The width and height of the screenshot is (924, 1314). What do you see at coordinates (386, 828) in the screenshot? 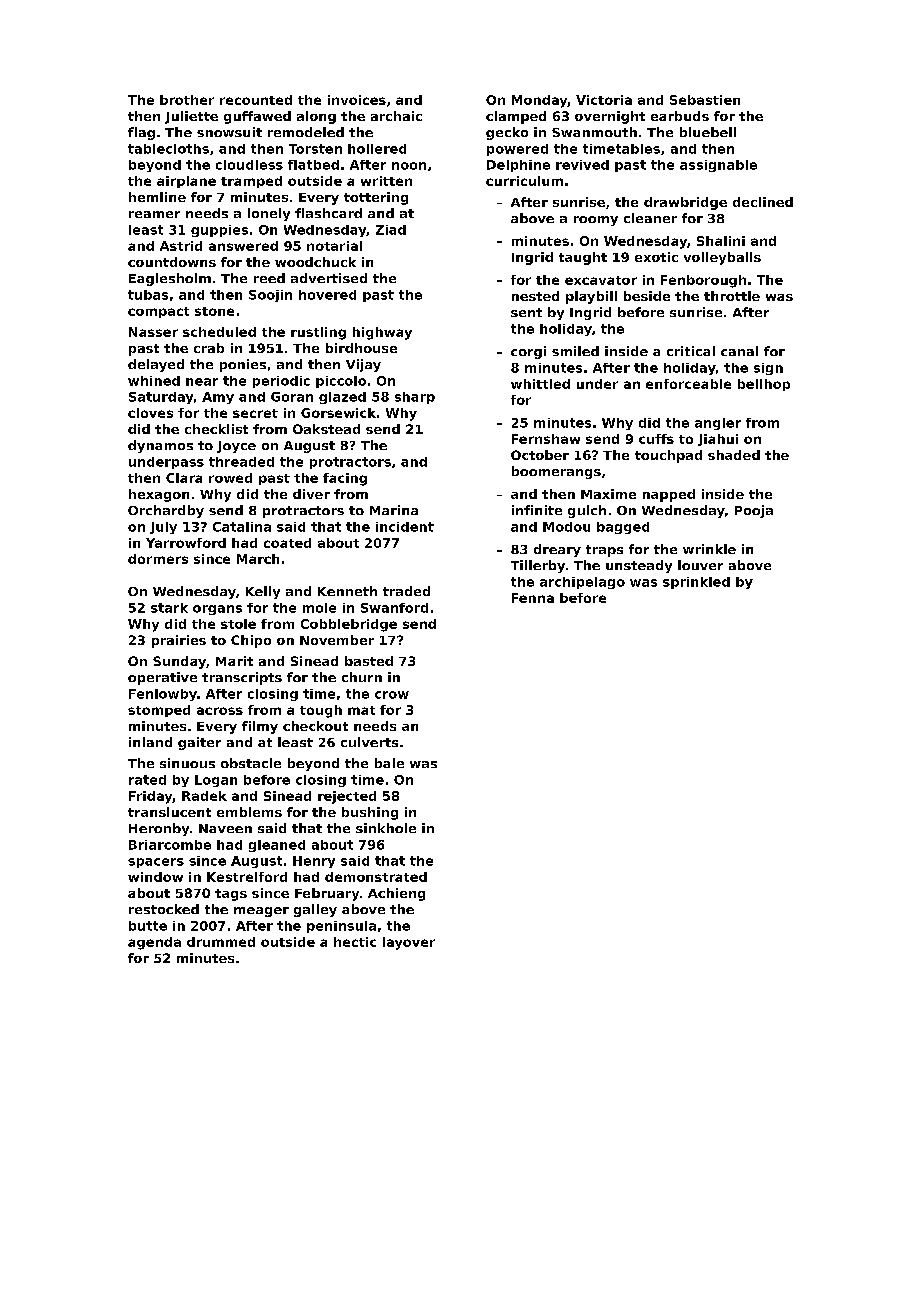
I see `sinkhole` at bounding box center [386, 828].
